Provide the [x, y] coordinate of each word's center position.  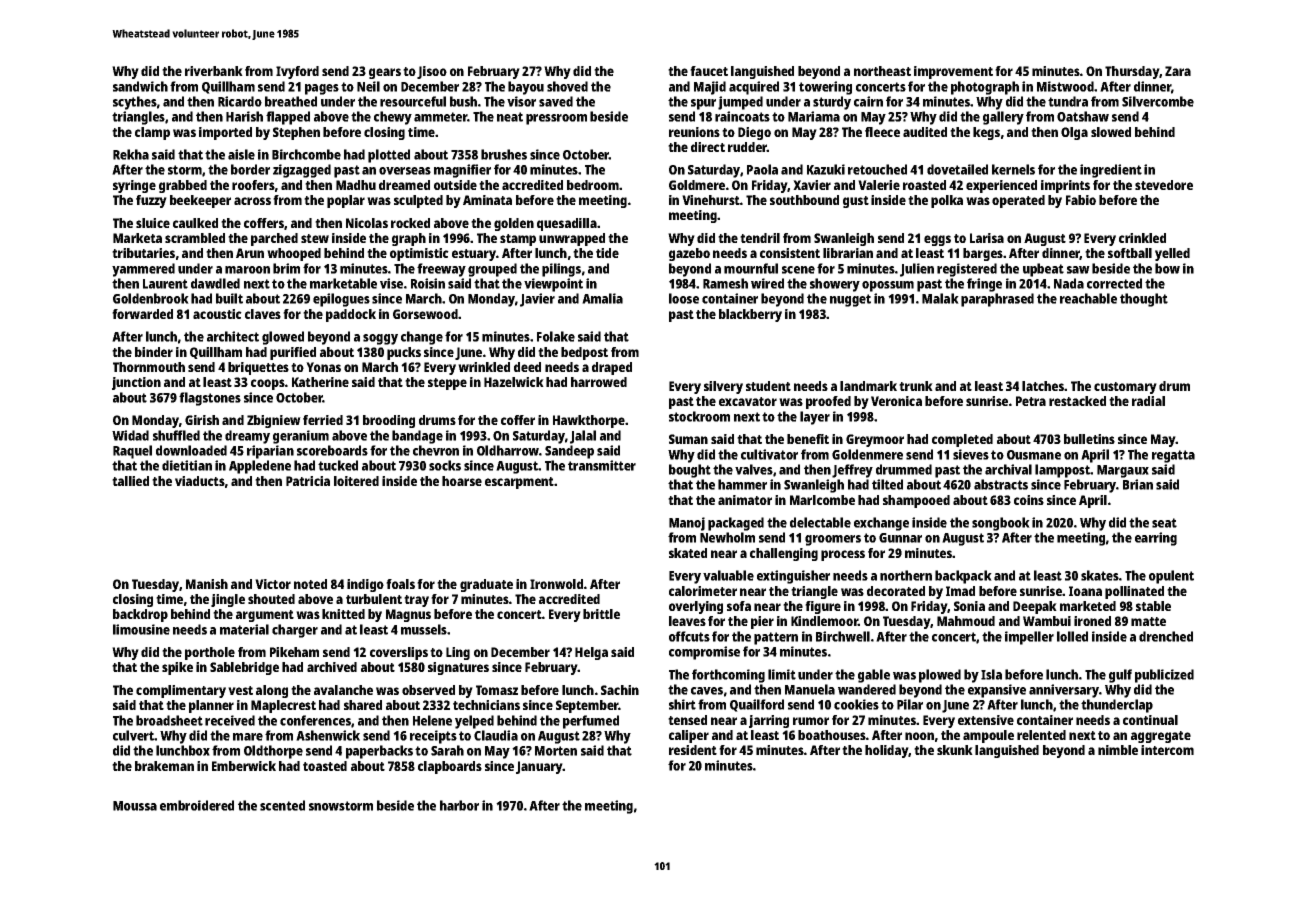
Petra [1031, 401]
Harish [244, 116]
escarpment [519, 483]
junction [136, 383]
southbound [804, 200]
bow [1167, 268]
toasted [325, 766]
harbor [459, 805]
